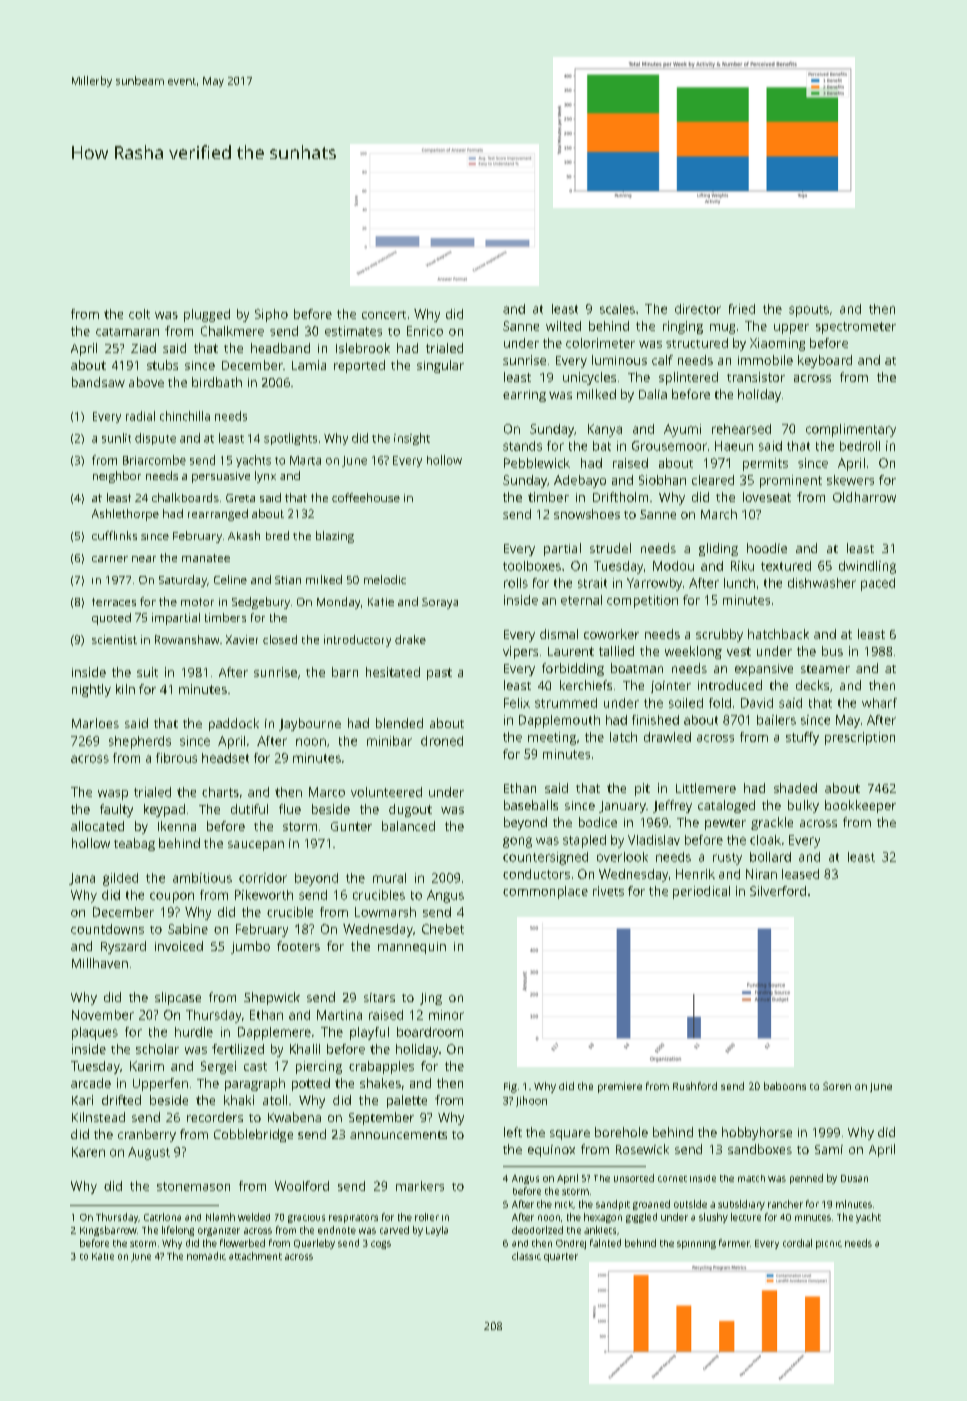 The height and width of the screenshot is (1401, 967). What do you see at coordinates (207, 315) in the screenshot?
I see `plugged` at bounding box center [207, 315].
